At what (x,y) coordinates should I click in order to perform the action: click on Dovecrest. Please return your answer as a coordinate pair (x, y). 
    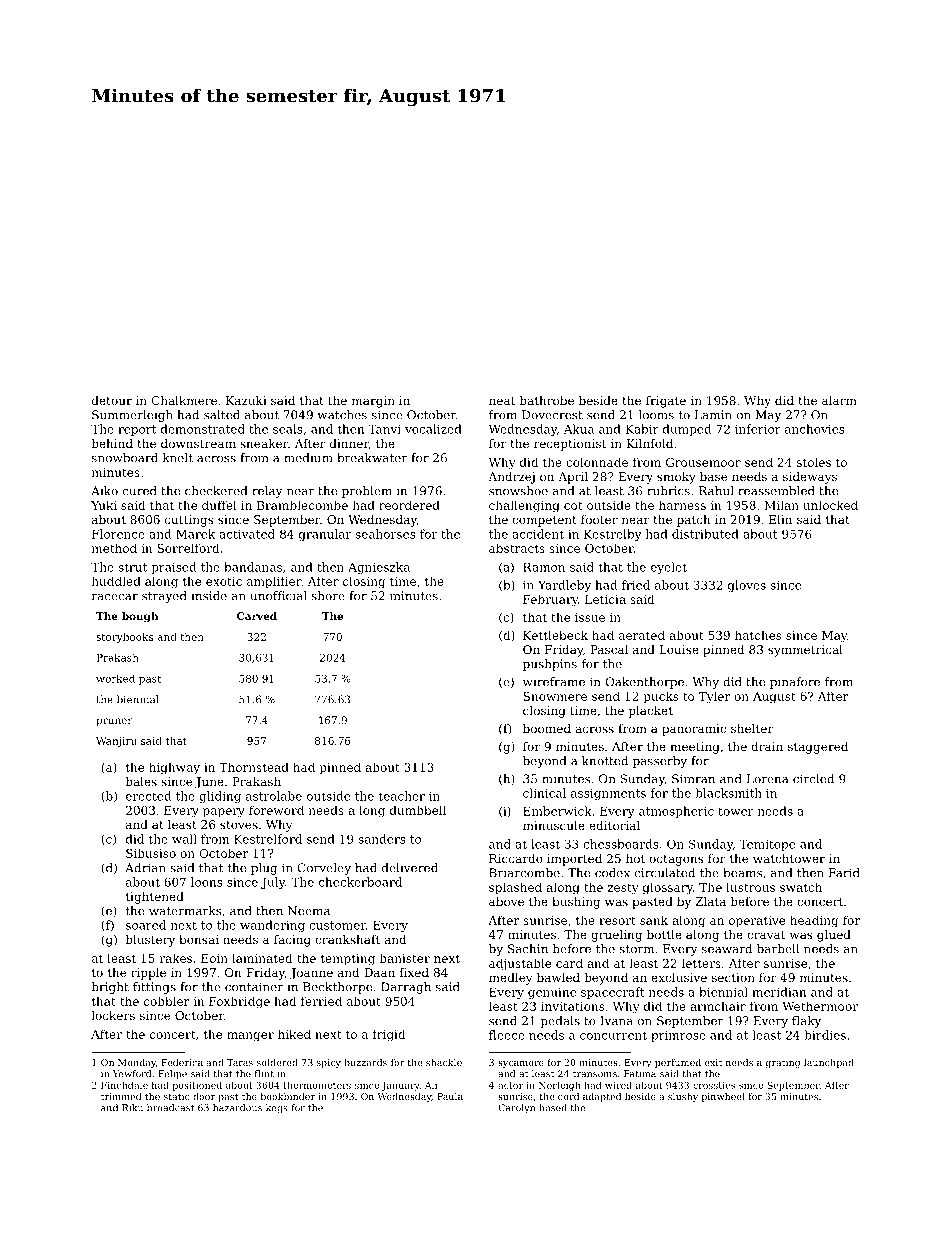
    Looking at the image, I should click on (552, 415).
